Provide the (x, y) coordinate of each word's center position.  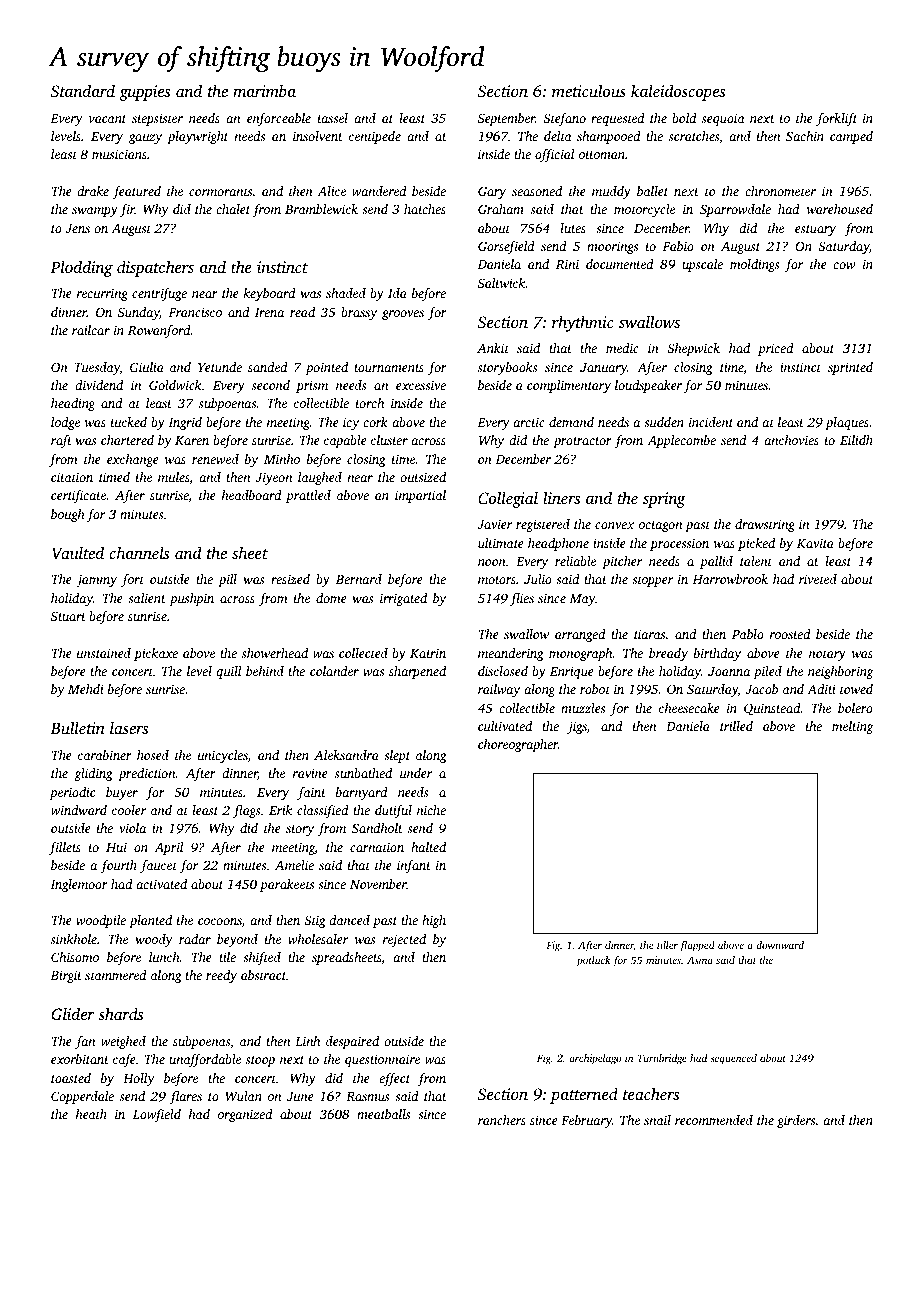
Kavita (815, 543)
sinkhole (74, 939)
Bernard (359, 579)
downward (780, 945)
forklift (836, 119)
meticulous (589, 90)
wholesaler (318, 939)
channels (139, 552)
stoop (260, 1061)
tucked (129, 422)
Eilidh (856, 440)
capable (345, 441)
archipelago (595, 1059)
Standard (83, 90)
